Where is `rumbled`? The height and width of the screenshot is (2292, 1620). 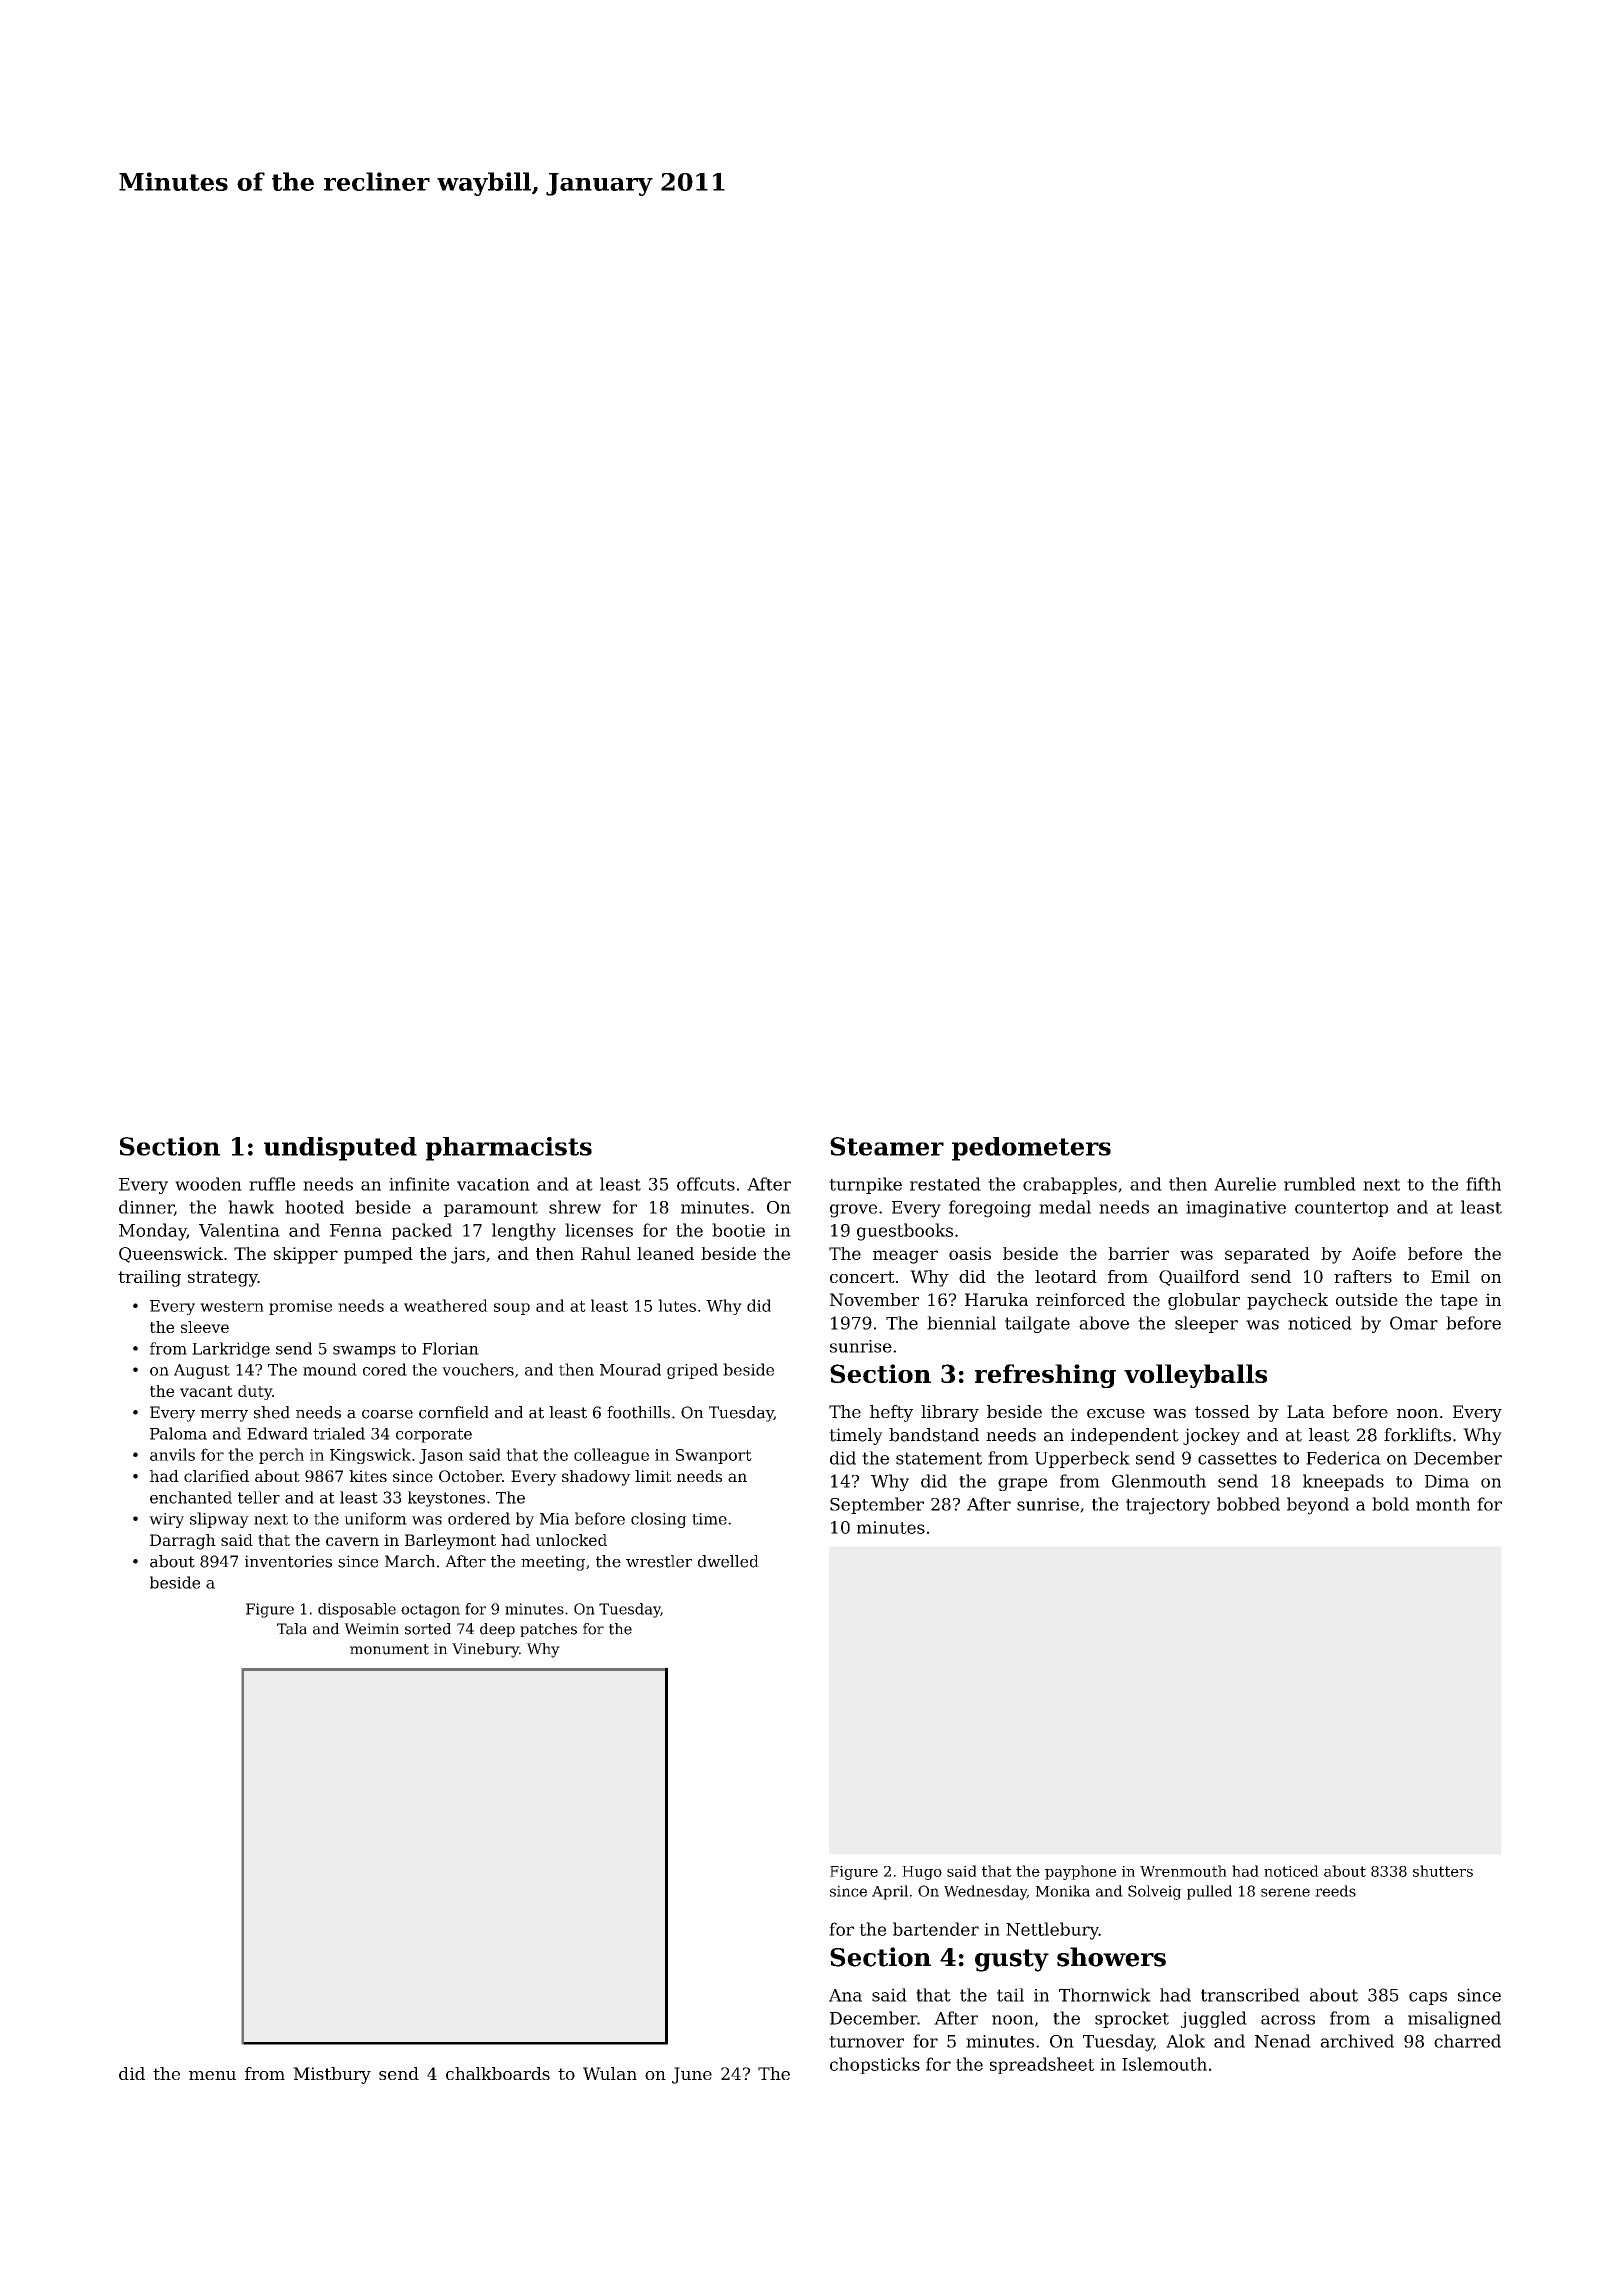 rumbled is located at coordinates (1320, 1184).
